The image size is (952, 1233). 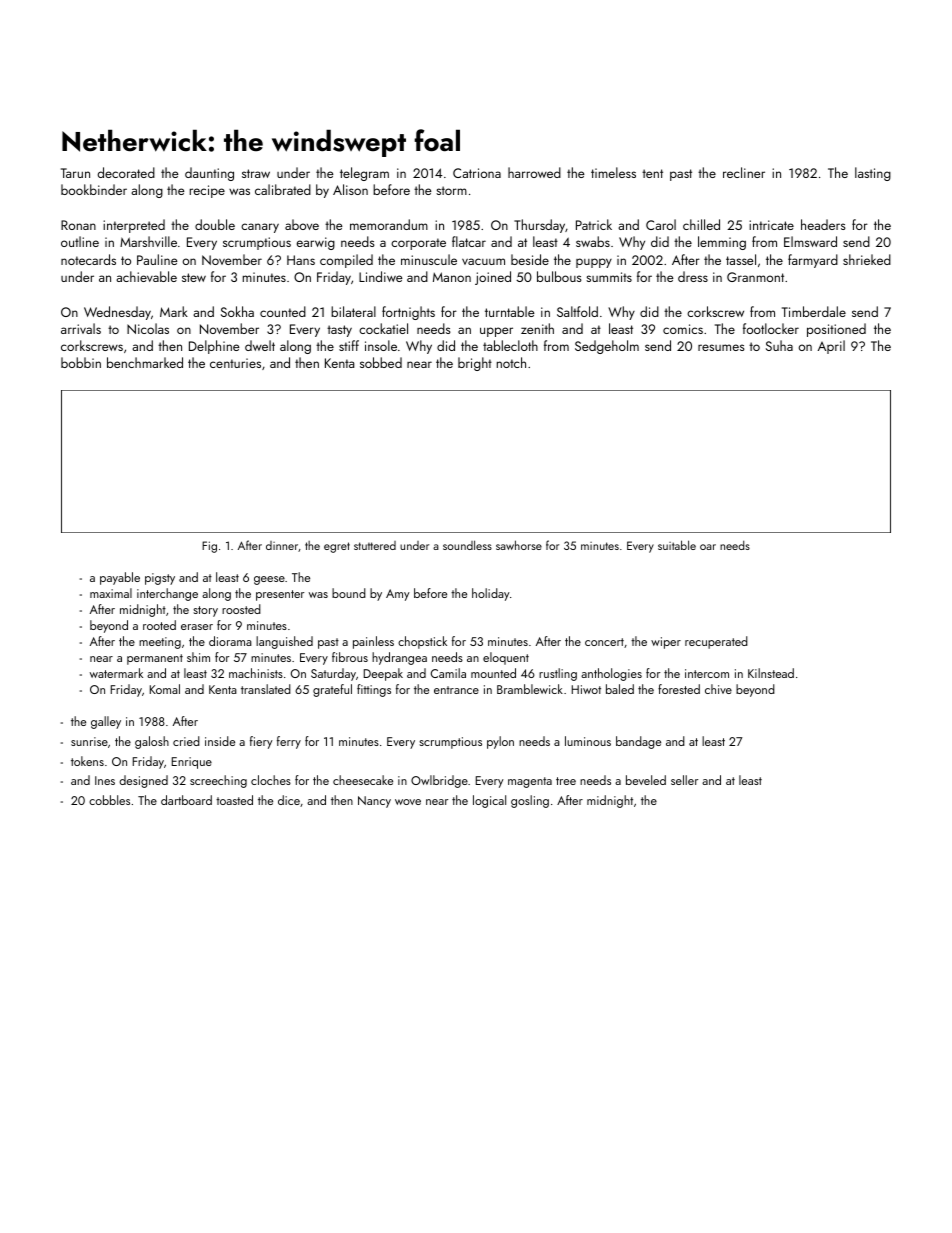 I want to click on gosling, so click(x=530, y=801).
